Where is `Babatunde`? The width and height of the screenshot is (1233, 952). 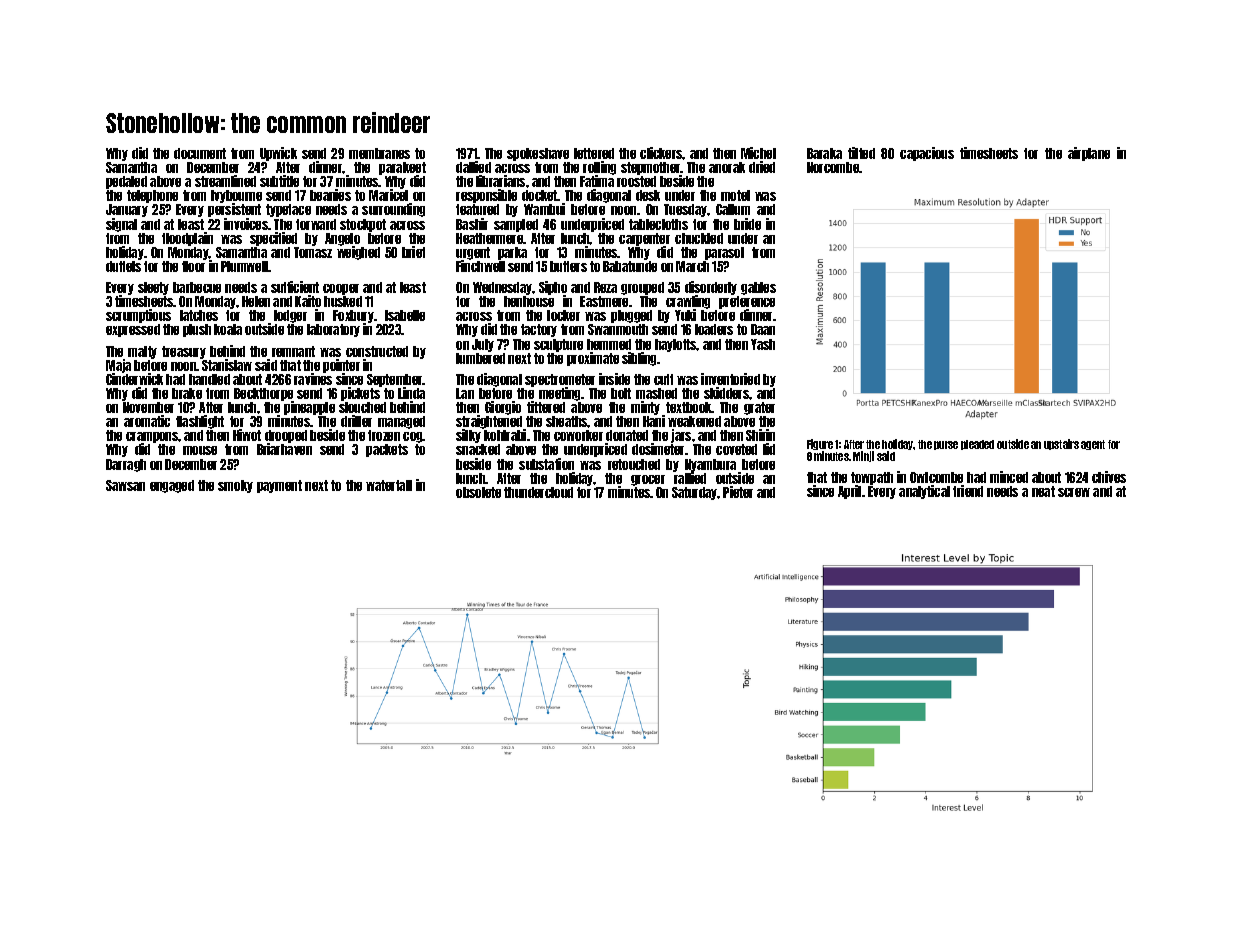
Babatunde is located at coordinates (630, 266).
